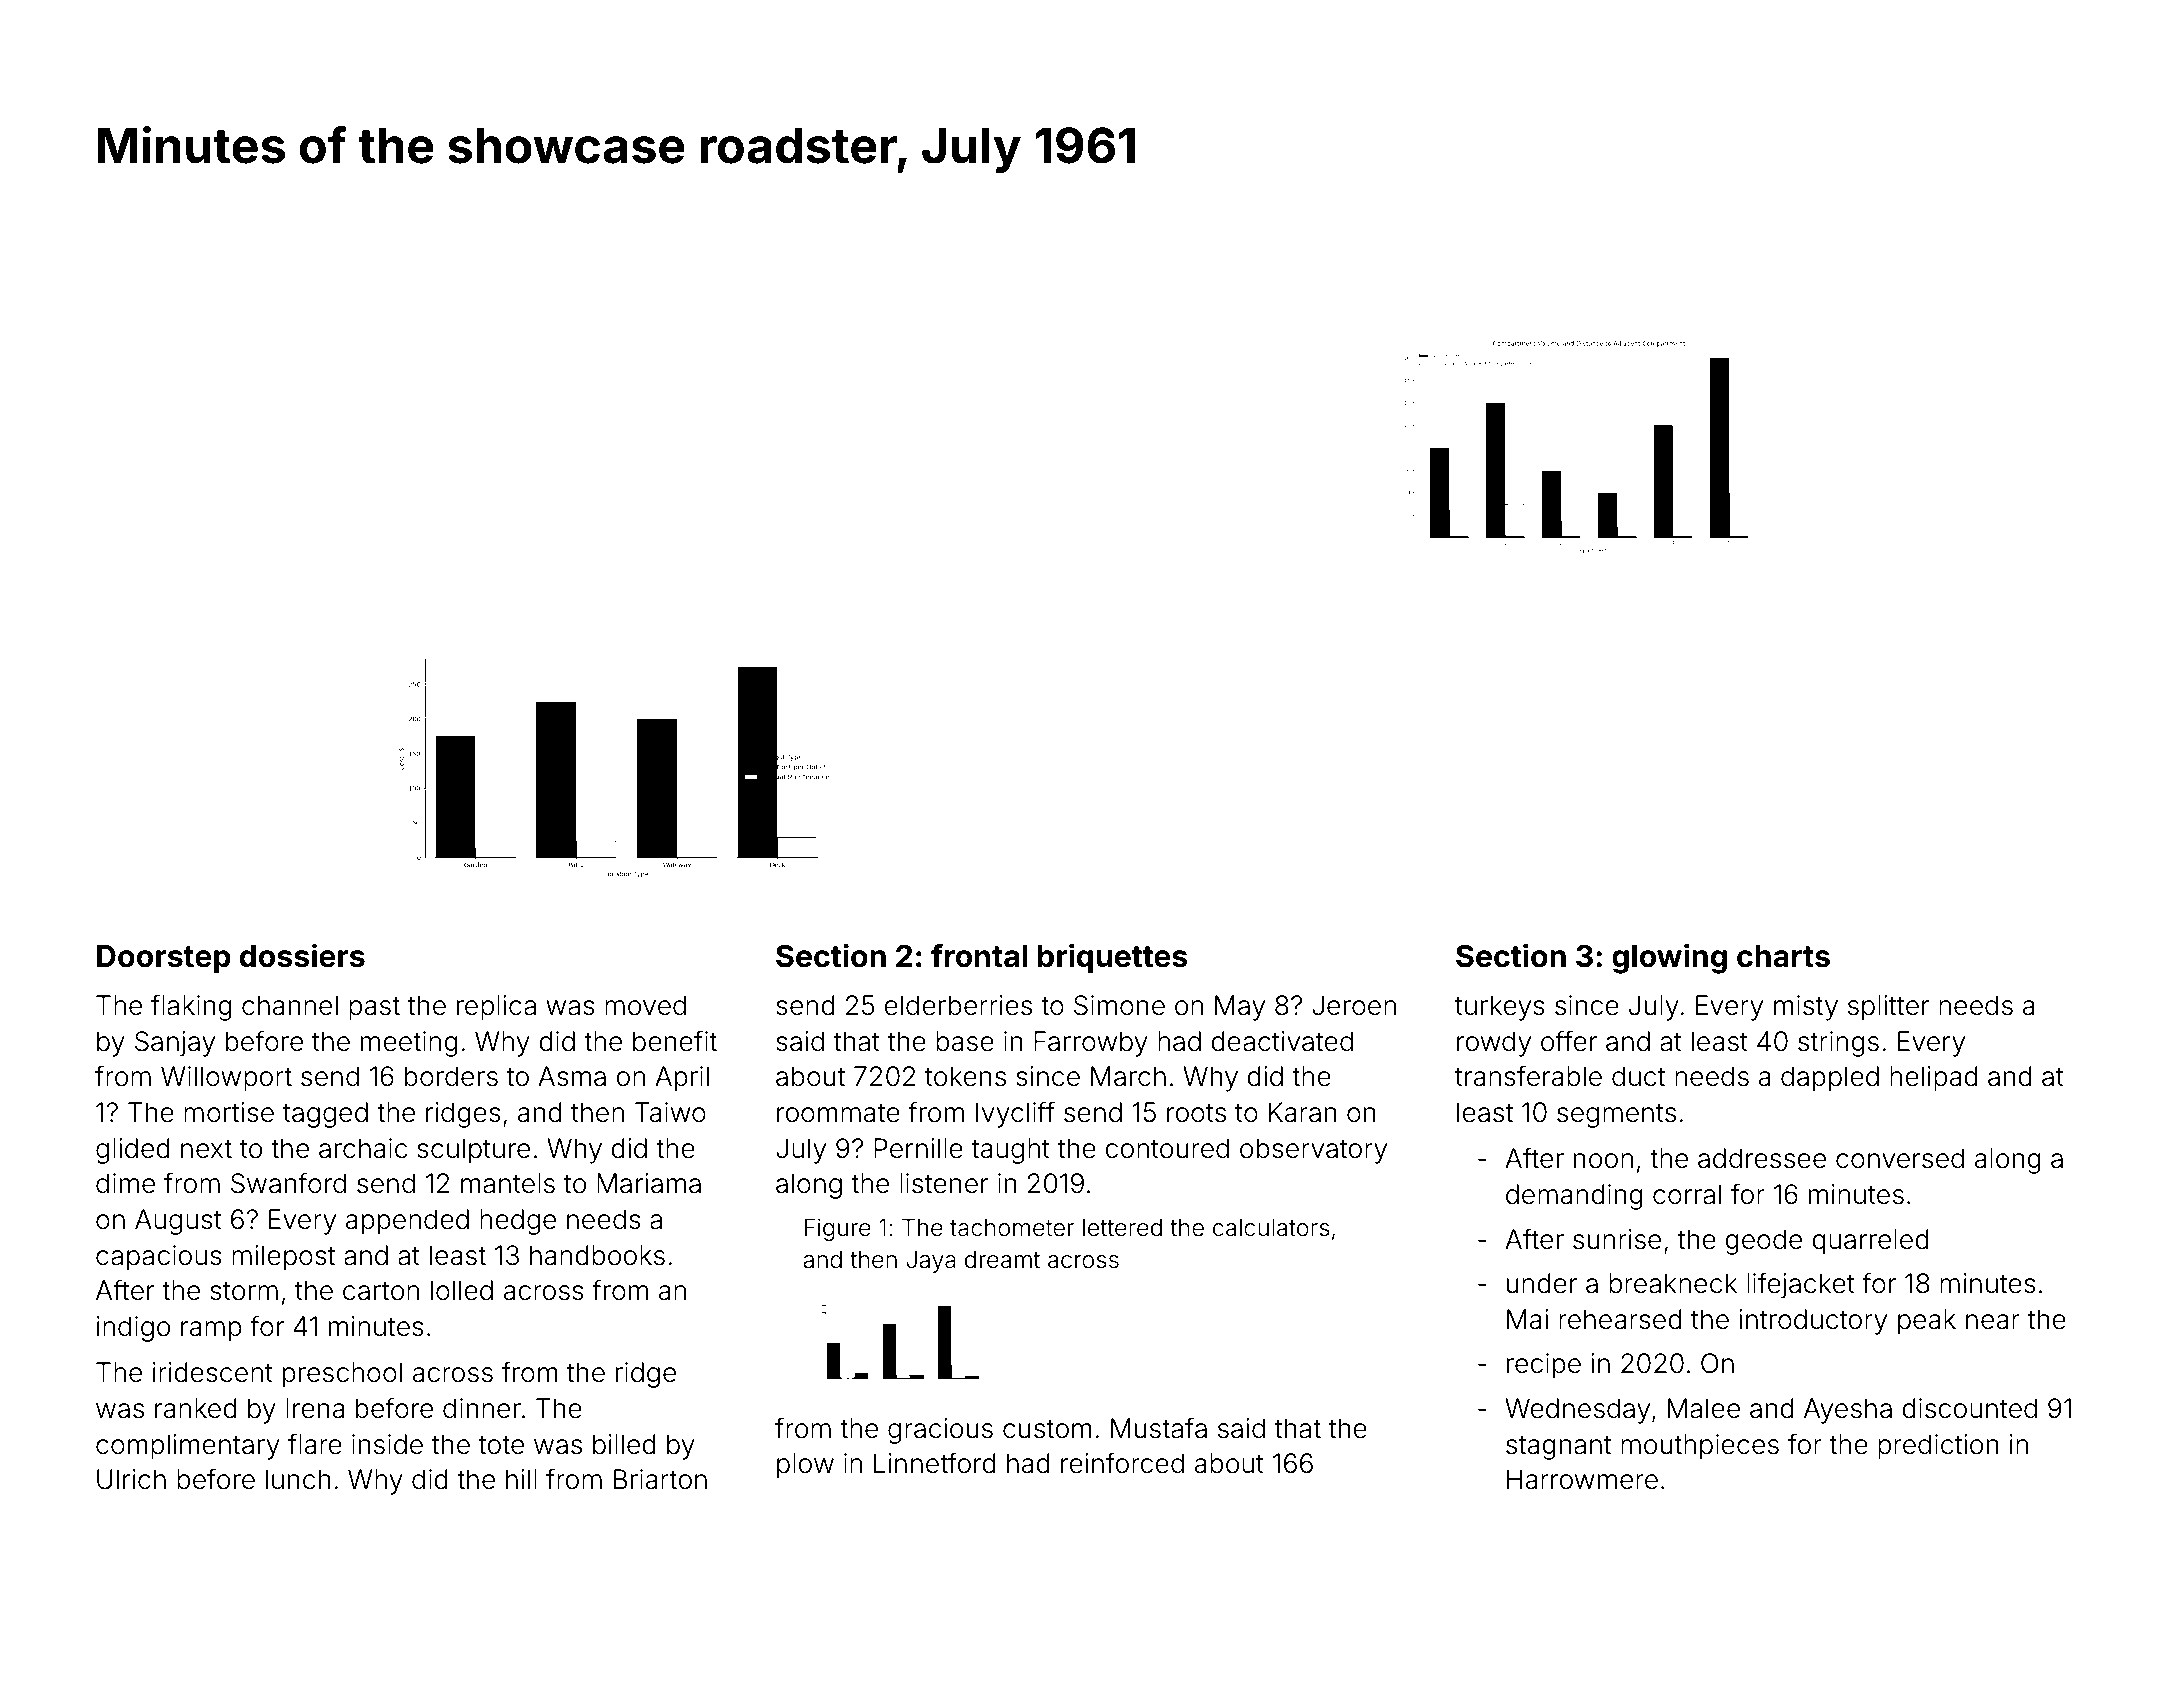 The image size is (2178, 1683). What do you see at coordinates (1669, 959) in the image?
I see `glowing` at bounding box center [1669, 959].
